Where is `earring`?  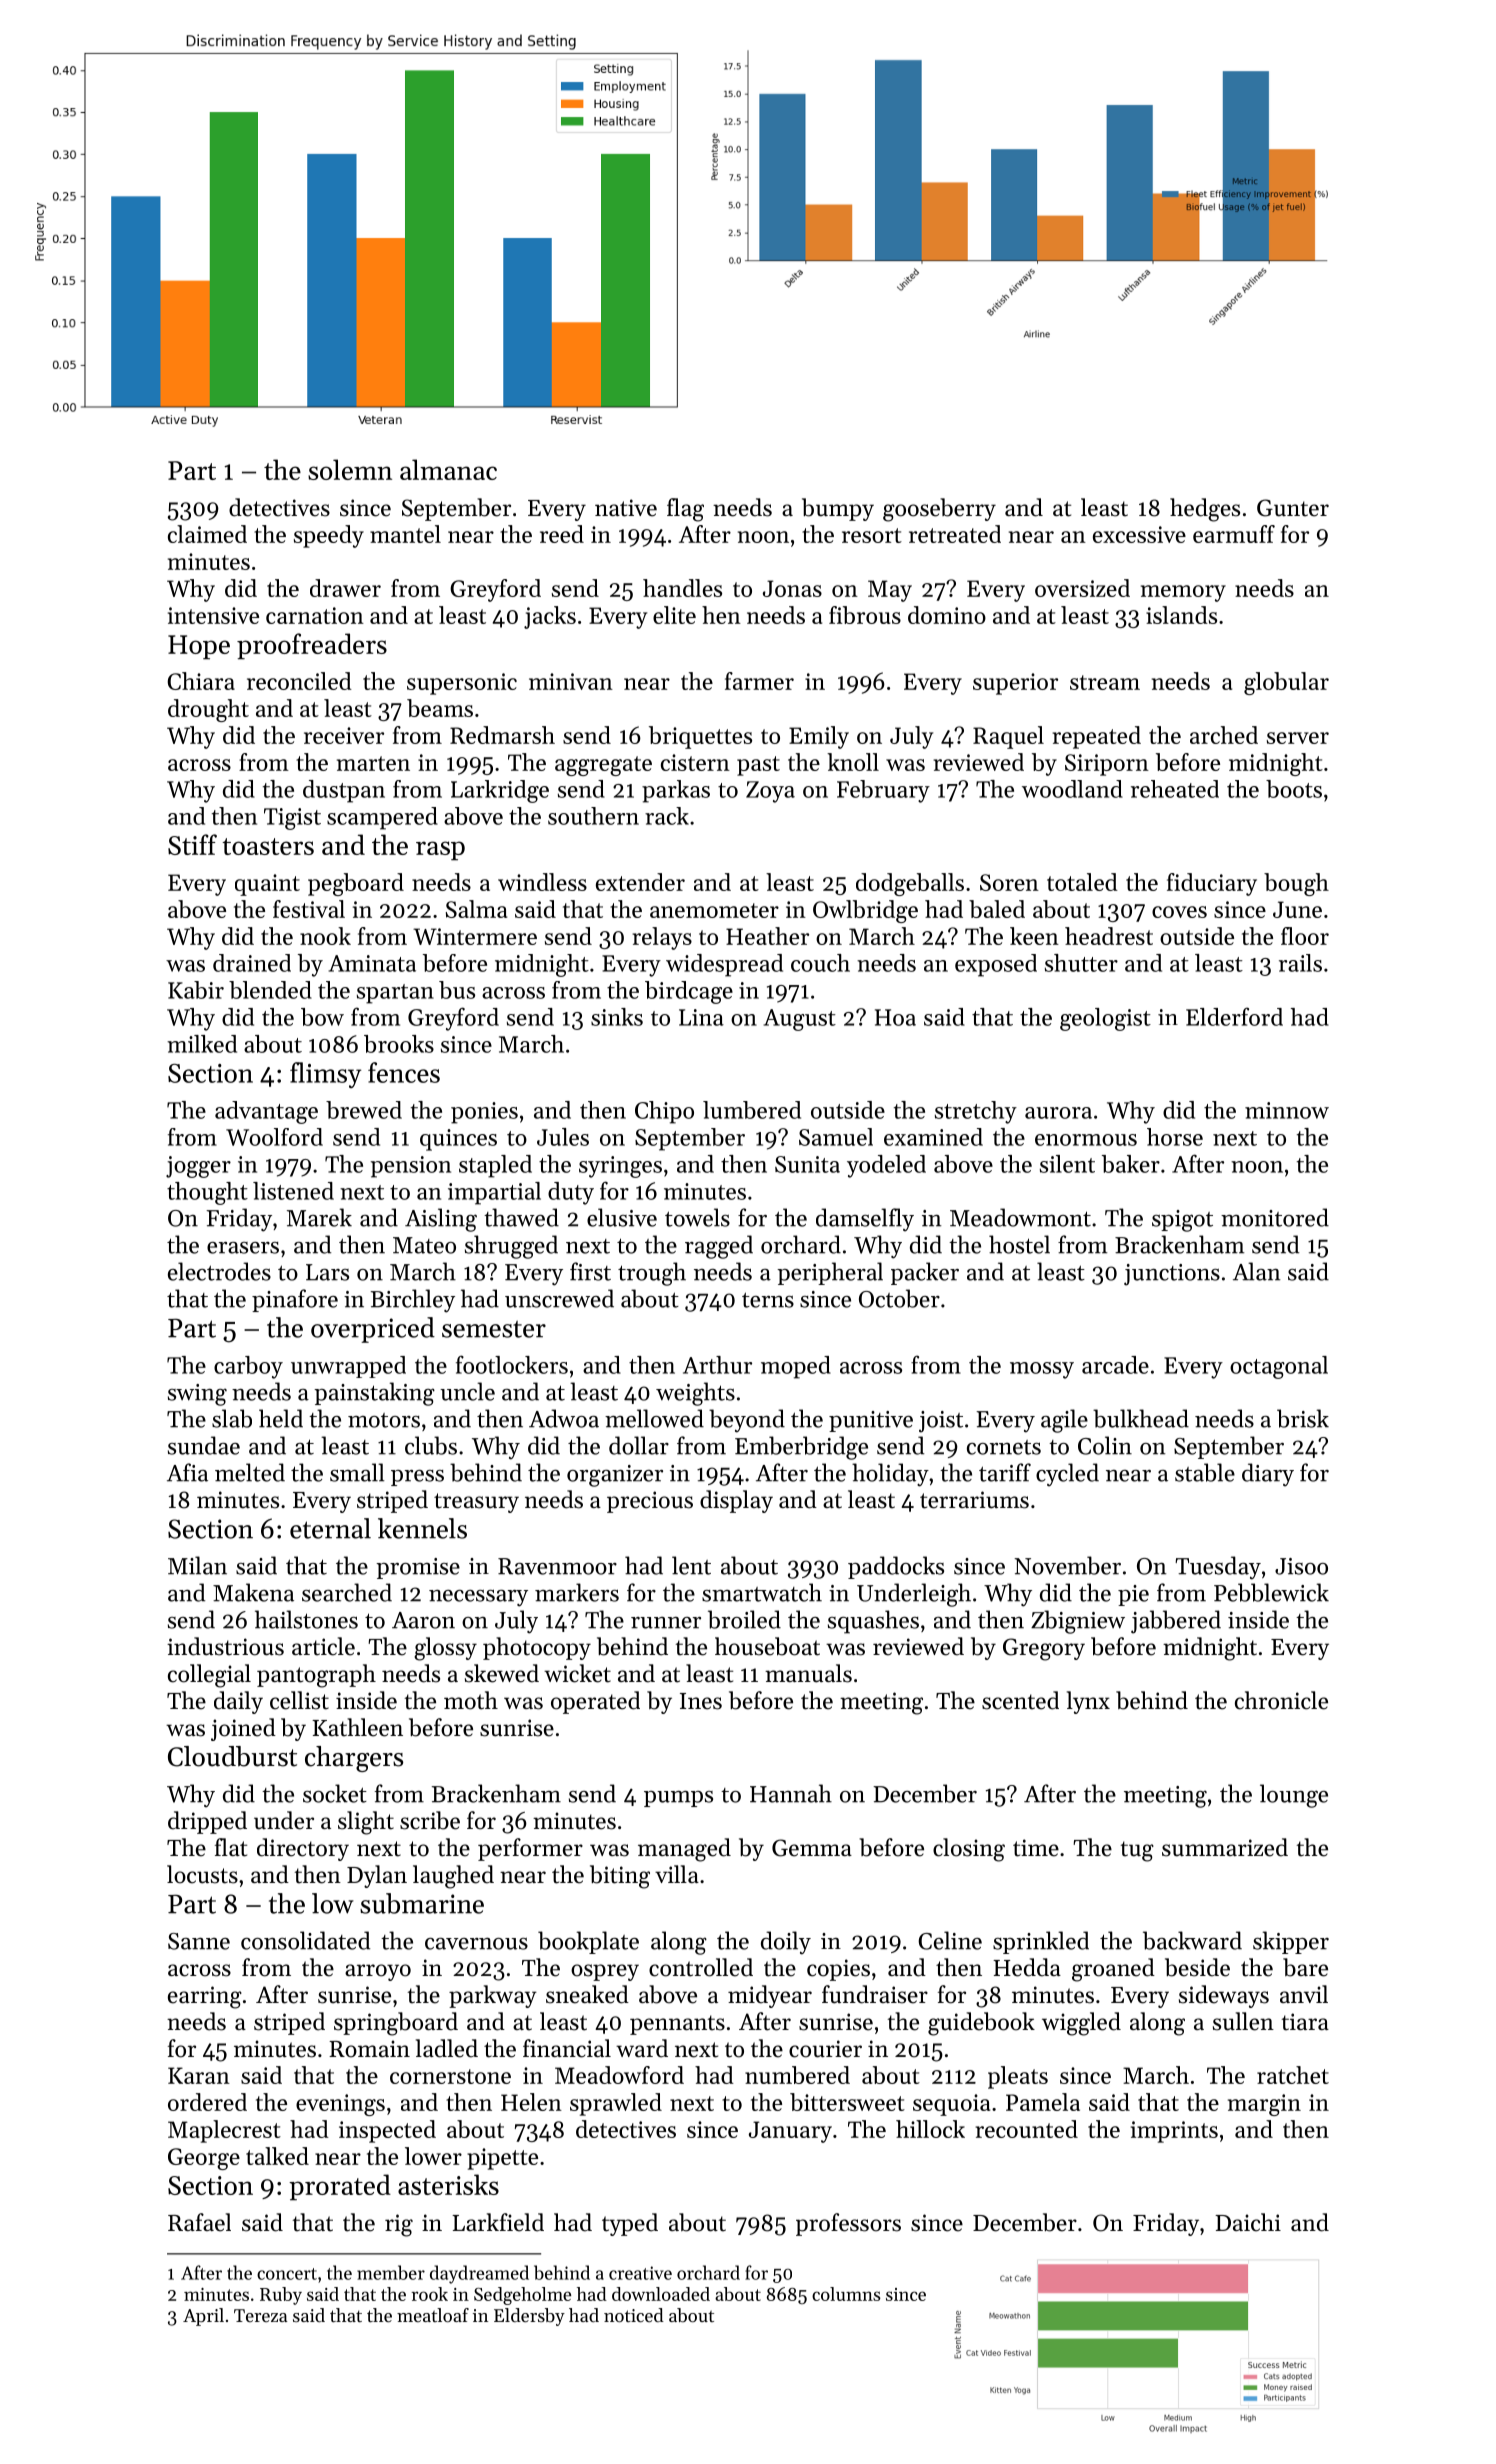 earring is located at coordinates (205, 1997).
